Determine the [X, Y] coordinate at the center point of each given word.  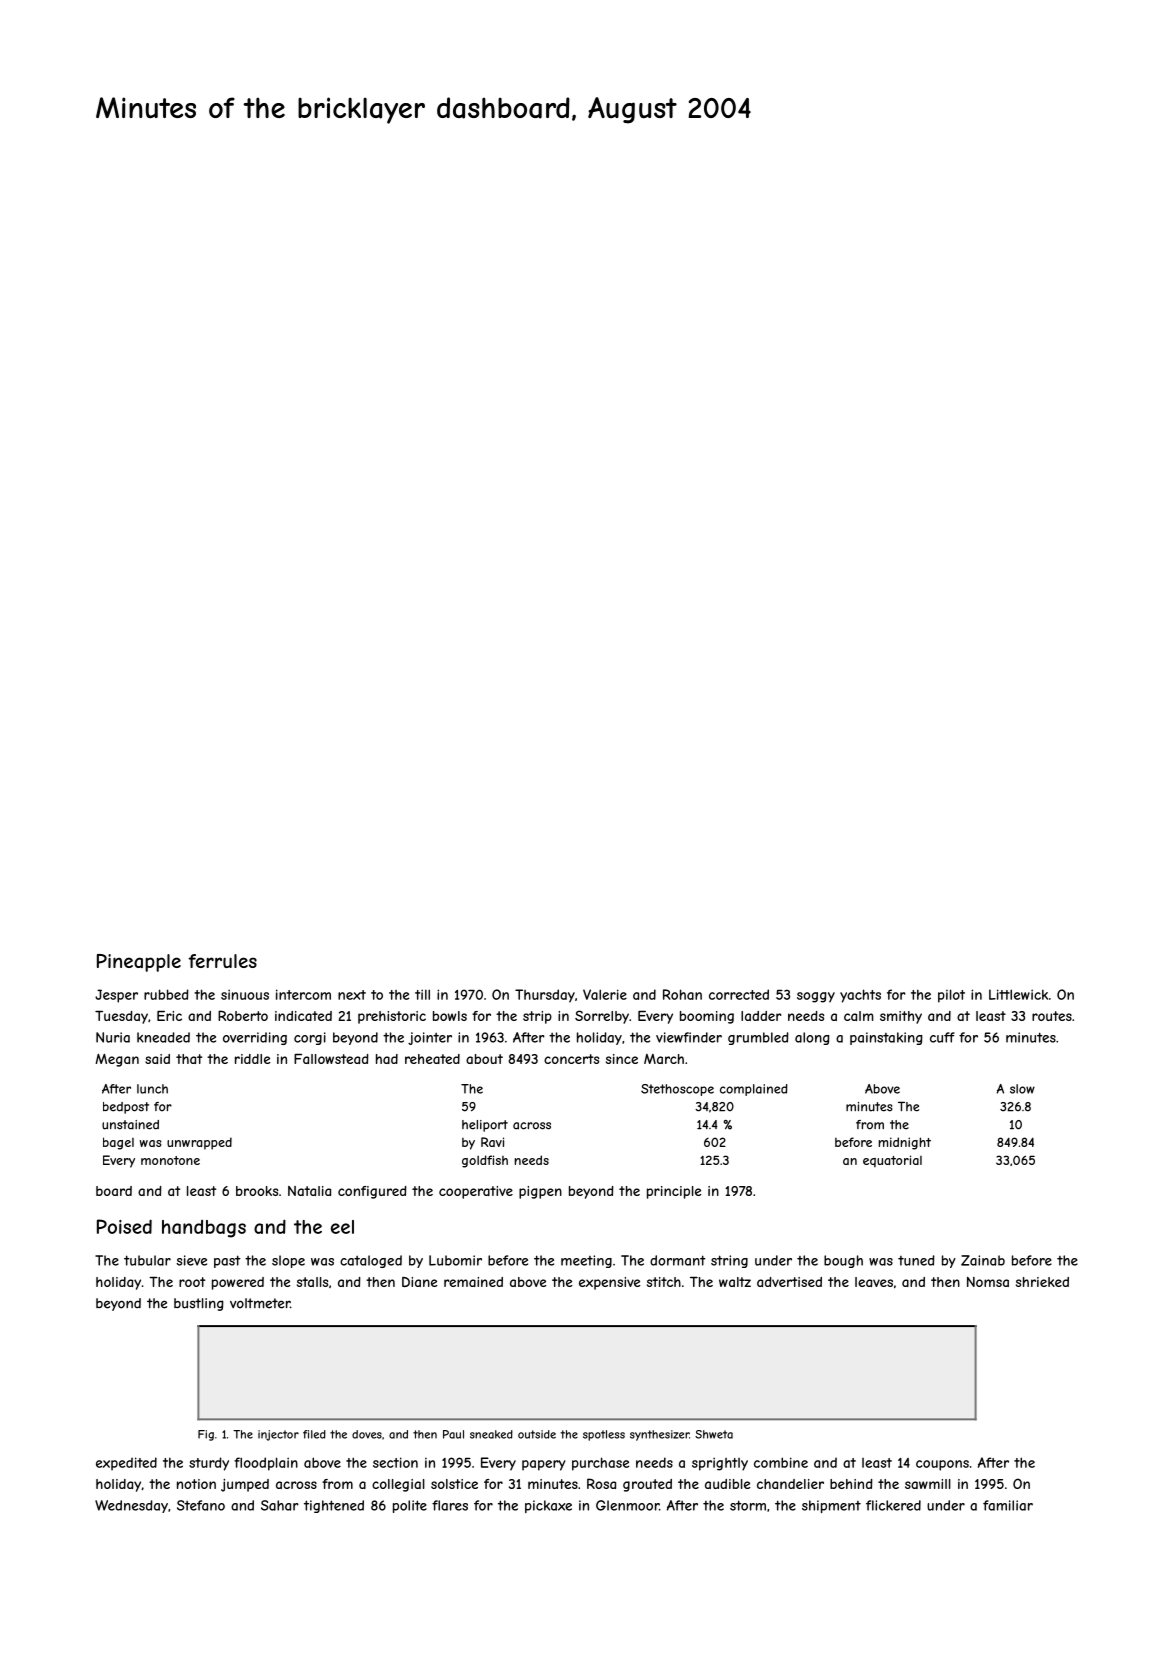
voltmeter [260, 1303]
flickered [893, 1505]
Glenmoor [627, 1505]
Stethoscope [677, 1090]
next [352, 995]
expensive [610, 1283]
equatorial [892, 1161]
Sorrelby [602, 1017]
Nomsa [988, 1282]
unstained [130, 1125]
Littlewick [1018, 994]
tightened [334, 1506]
